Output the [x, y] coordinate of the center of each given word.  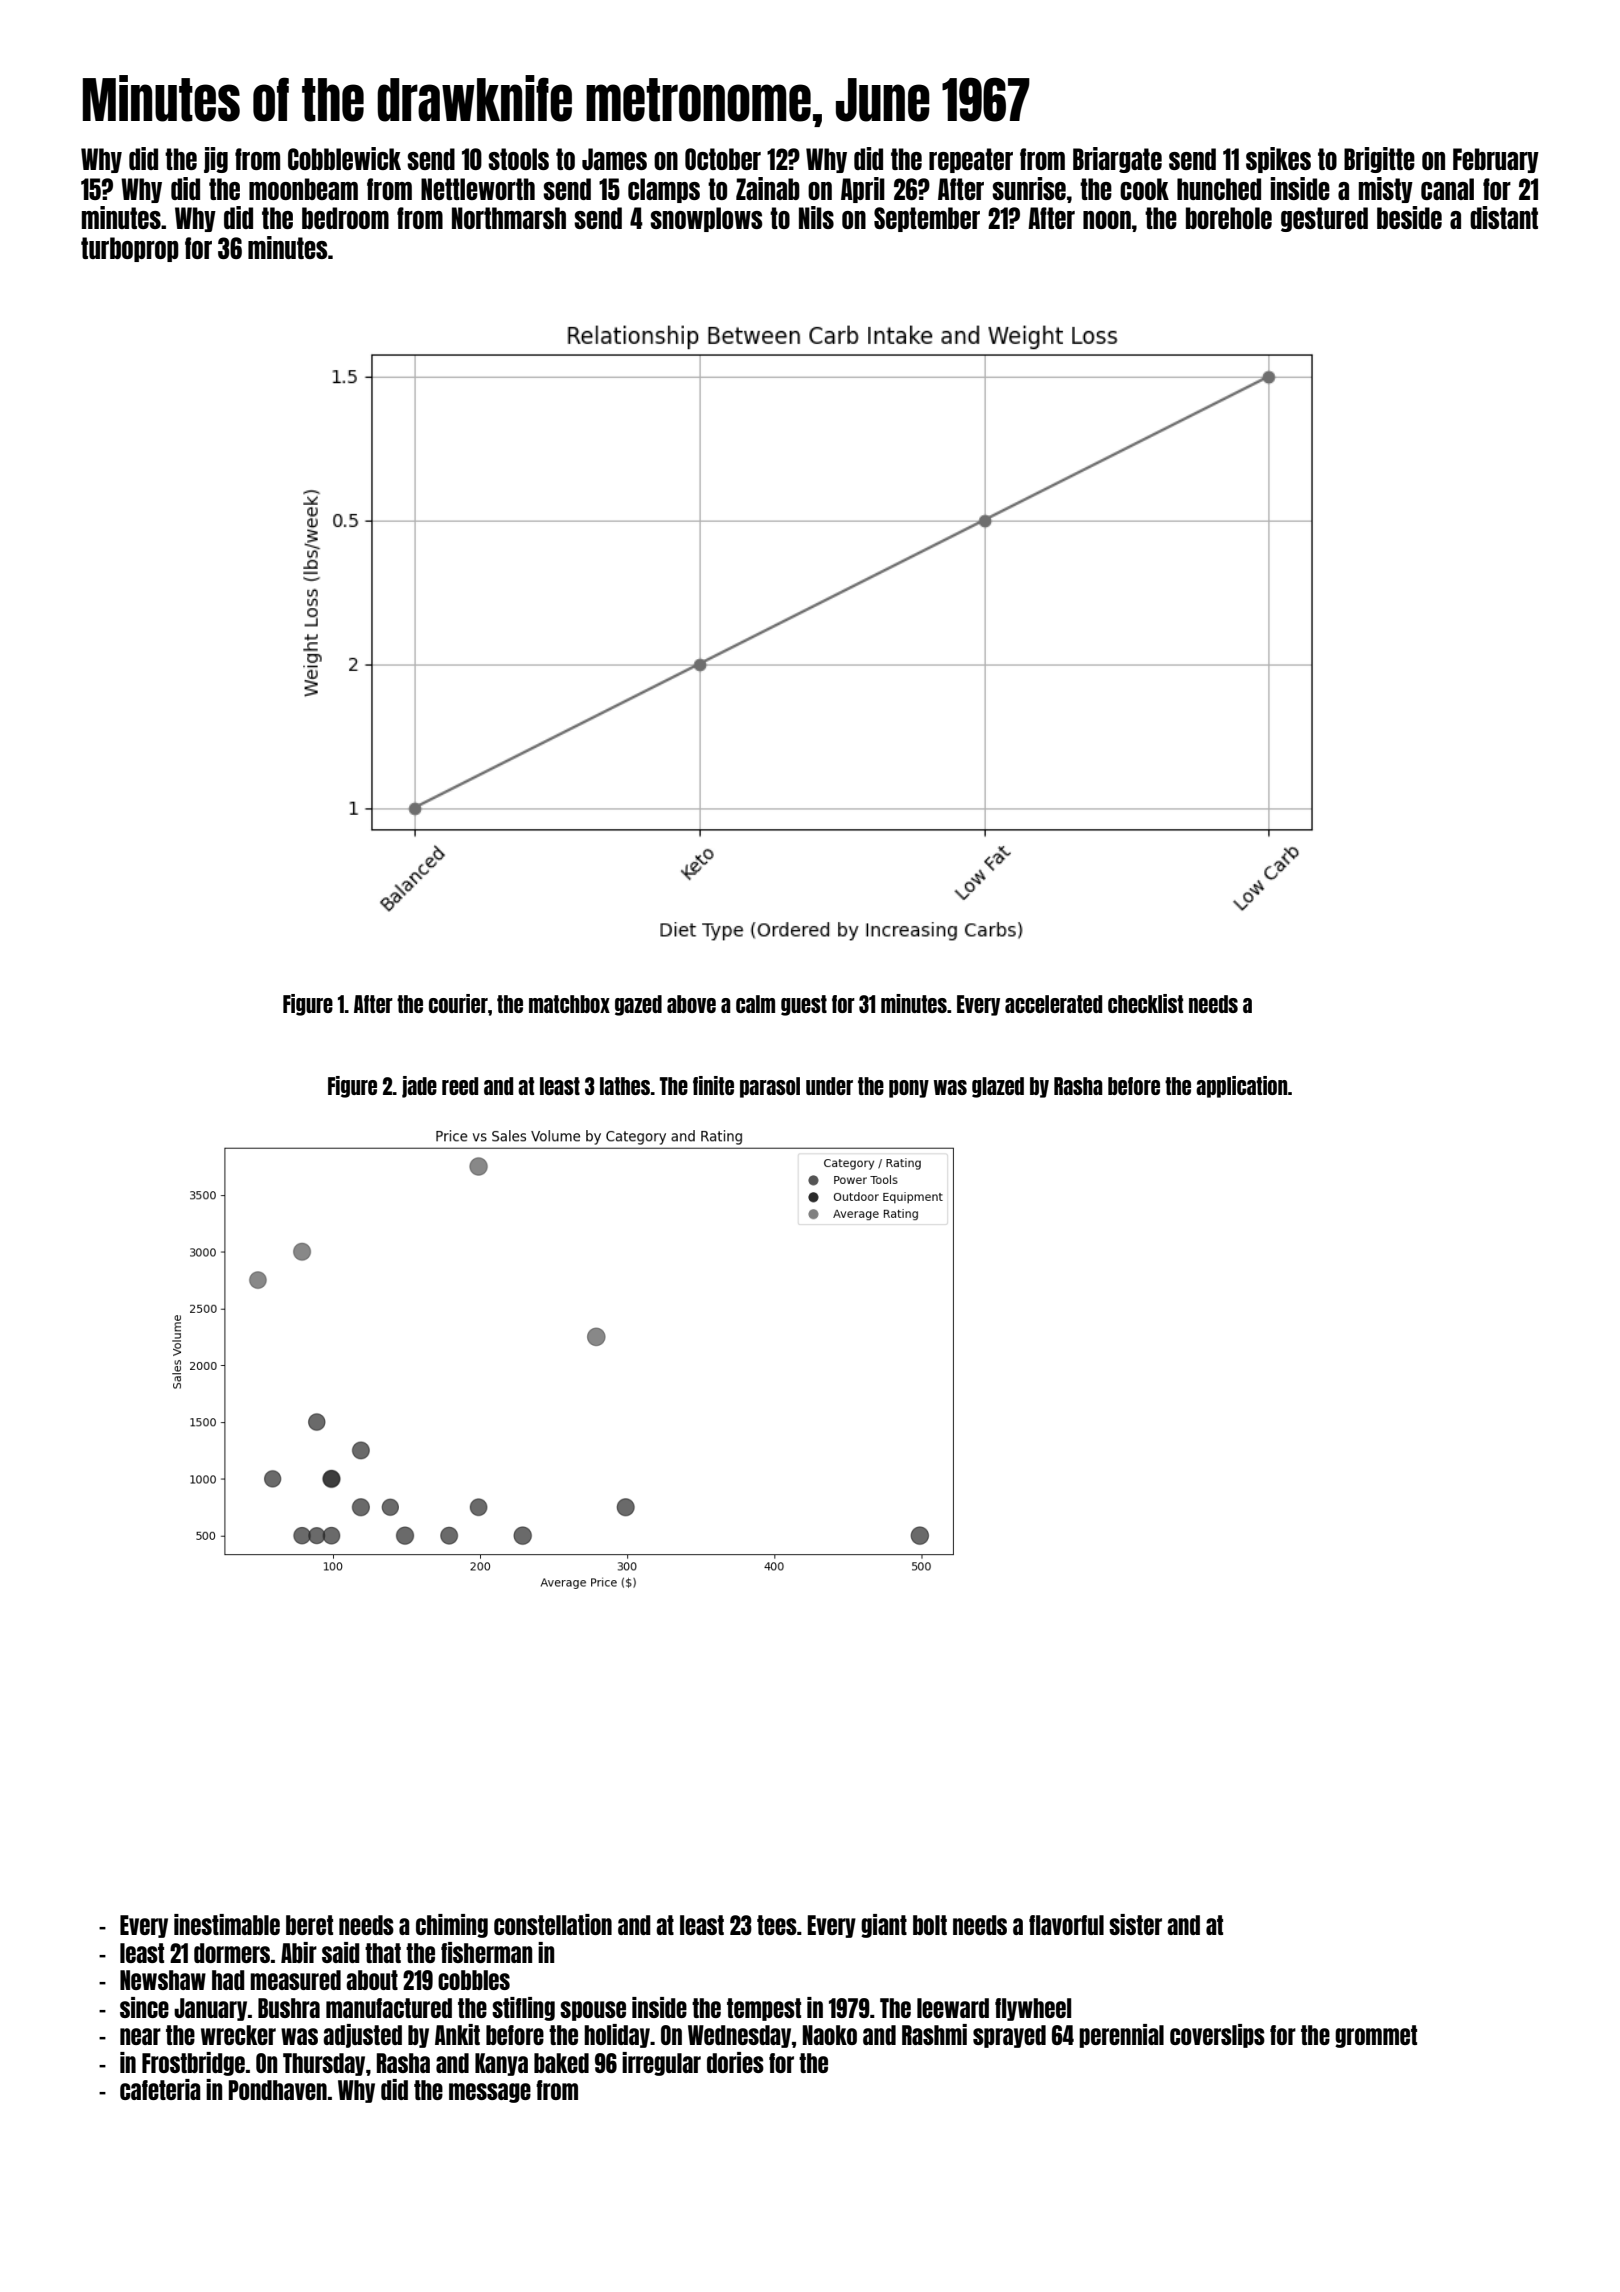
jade [419, 1087]
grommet [1376, 2036]
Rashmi [934, 2034]
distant [1504, 217]
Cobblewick [344, 158]
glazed [998, 1087]
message [490, 2093]
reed [460, 1086]
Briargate [1117, 160]
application [1242, 1087]
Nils [816, 217]
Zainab [768, 188]
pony [909, 1089]
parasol [770, 1087]
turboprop [130, 249]
